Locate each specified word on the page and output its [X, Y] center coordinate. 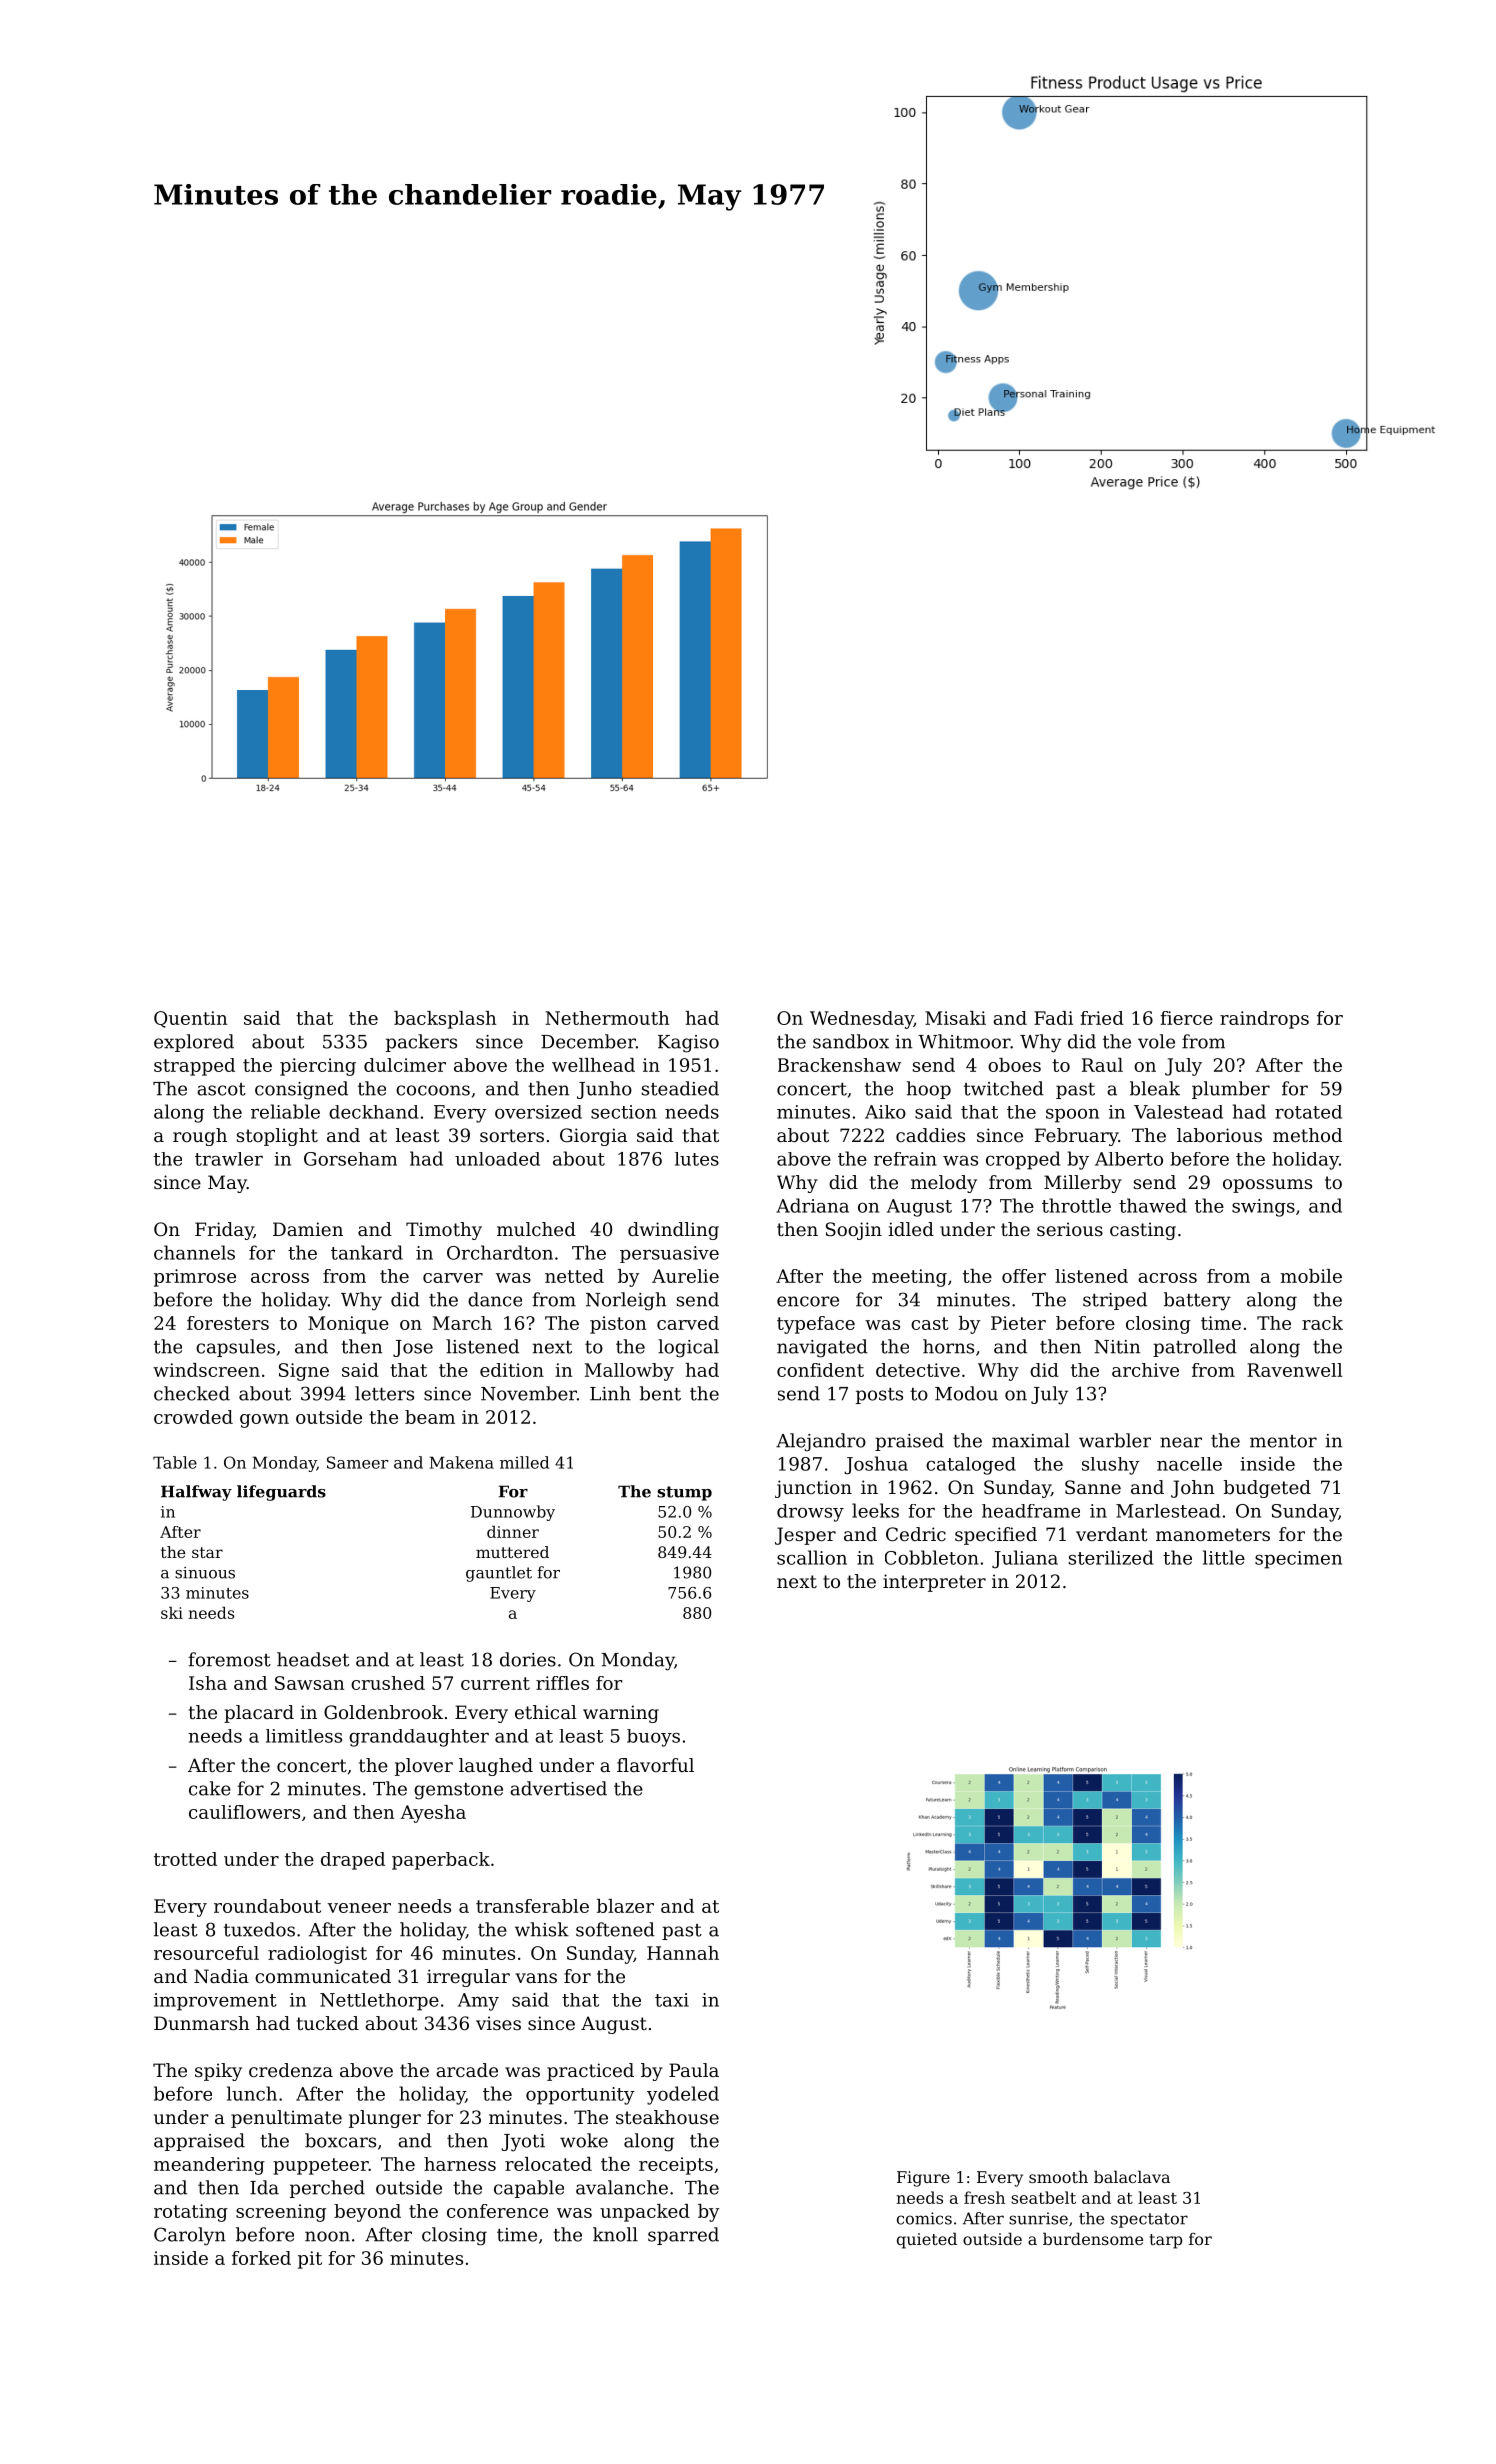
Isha [208, 1683]
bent [660, 1393]
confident [820, 1370]
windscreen [206, 1370]
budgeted [1267, 1489]
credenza [291, 2070]
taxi [672, 2000]
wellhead [593, 1065]
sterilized [1111, 1557]
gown [264, 1421]
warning [621, 1714]
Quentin [190, 1019]
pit [310, 2260]
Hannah [683, 1953]
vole [1156, 1041]
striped [1115, 1301]
